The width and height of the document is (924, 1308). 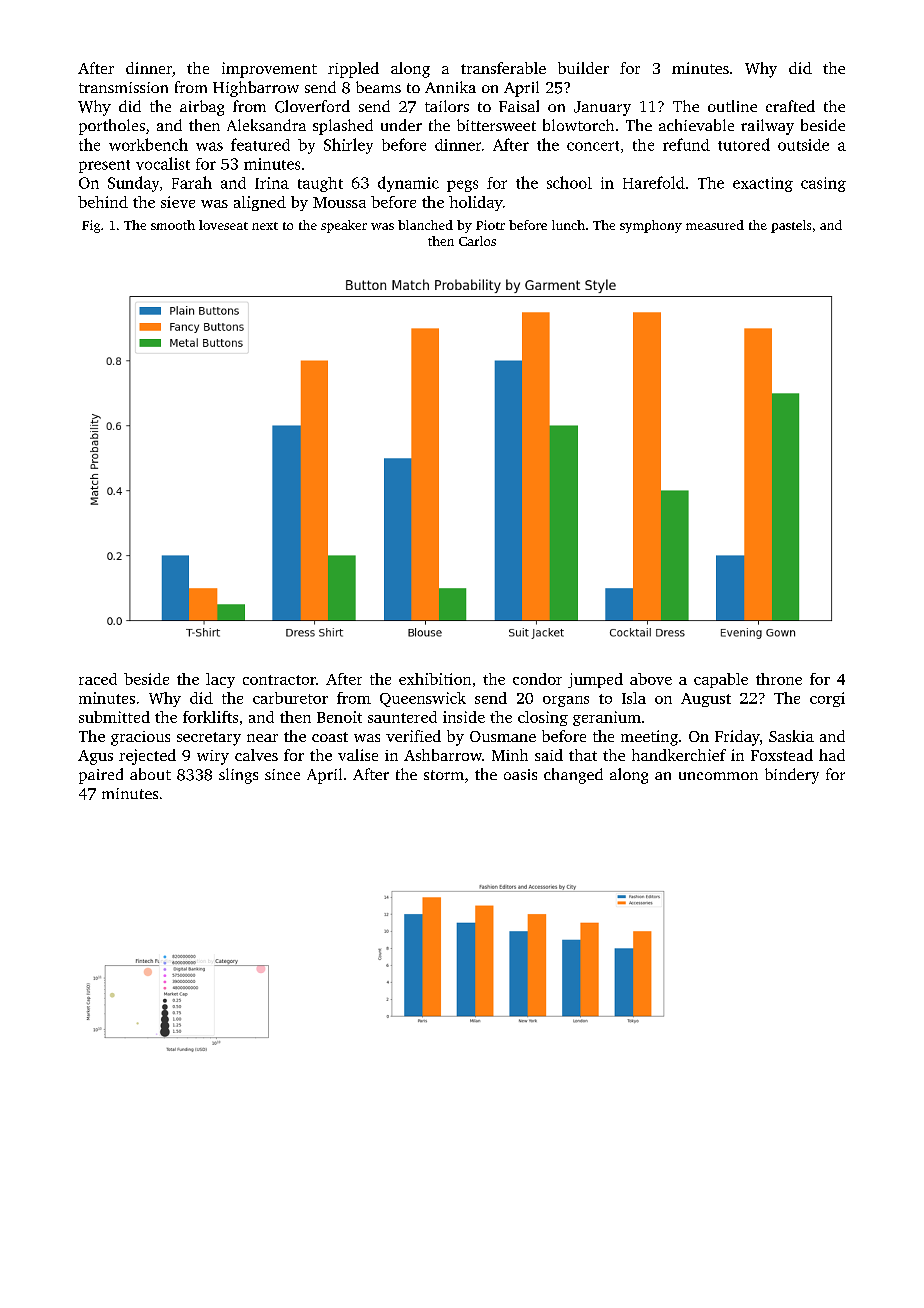 I want to click on airbag, so click(x=202, y=108).
